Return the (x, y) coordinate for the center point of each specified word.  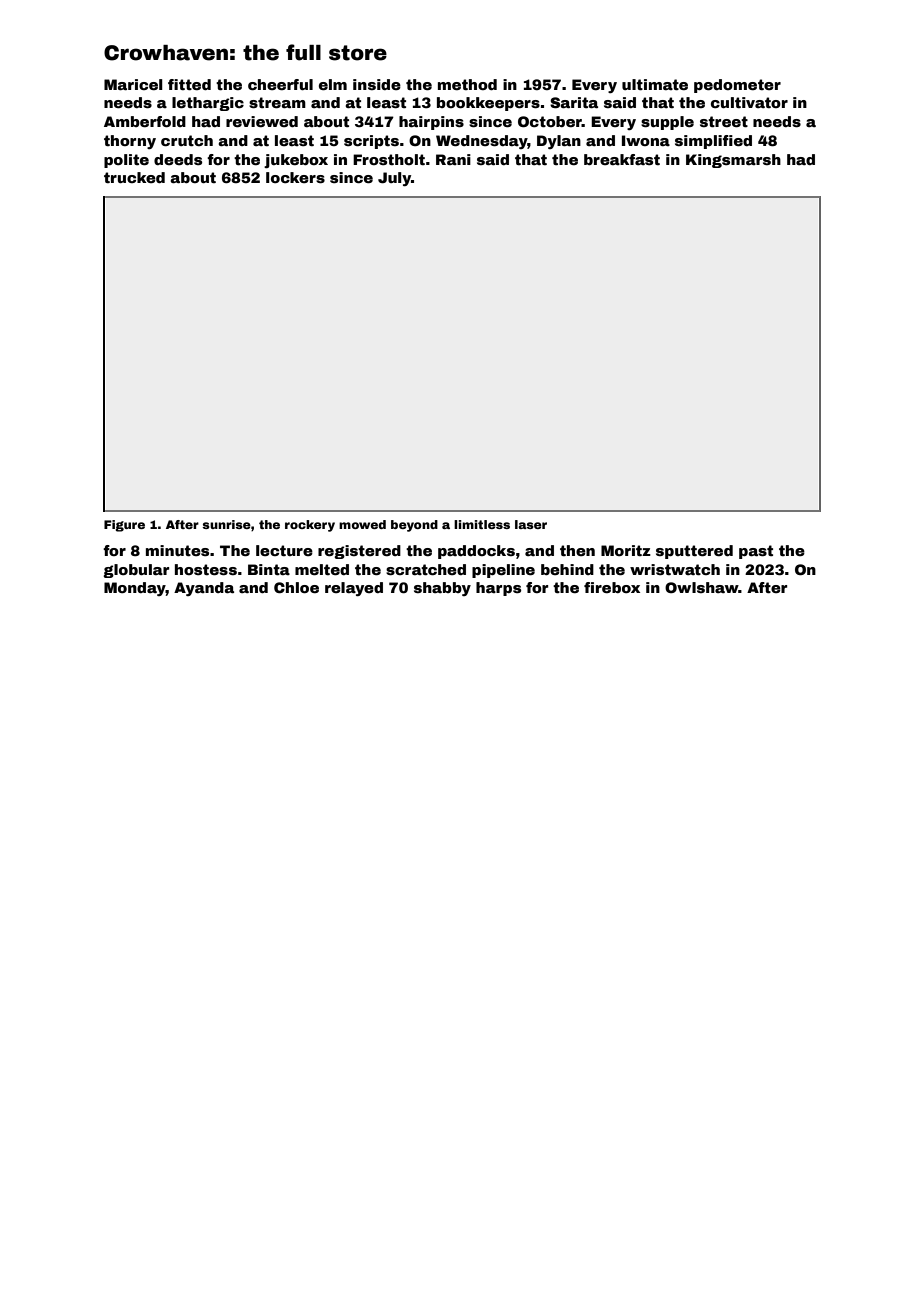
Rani (453, 159)
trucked (134, 177)
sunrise (226, 524)
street (724, 121)
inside (377, 84)
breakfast (622, 159)
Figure (124, 526)
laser (531, 524)
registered (359, 552)
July (394, 179)
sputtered (694, 552)
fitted (189, 84)
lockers (295, 177)
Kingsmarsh (733, 161)
